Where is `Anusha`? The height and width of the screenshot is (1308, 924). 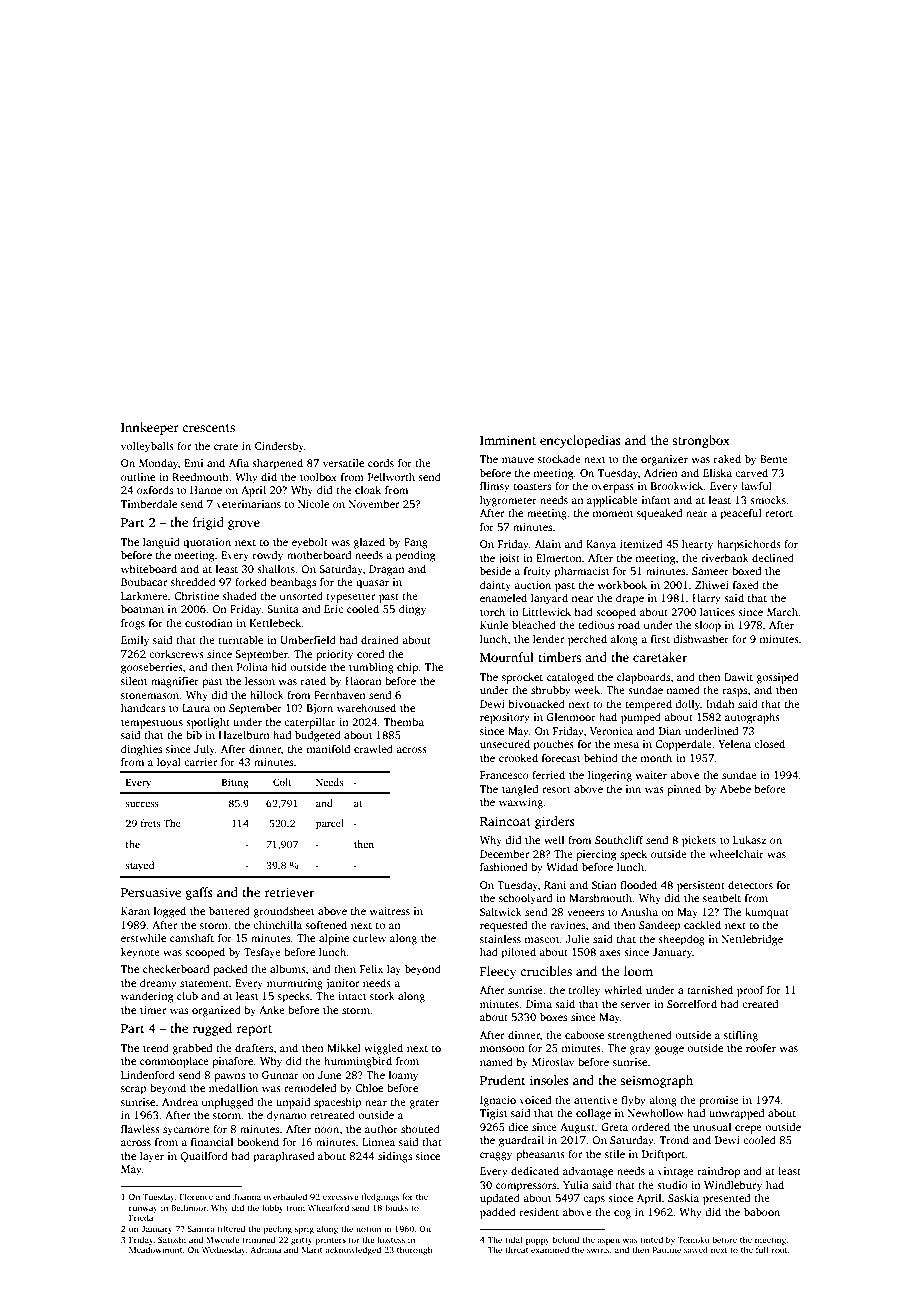
Anusha is located at coordinates (639, 911).
